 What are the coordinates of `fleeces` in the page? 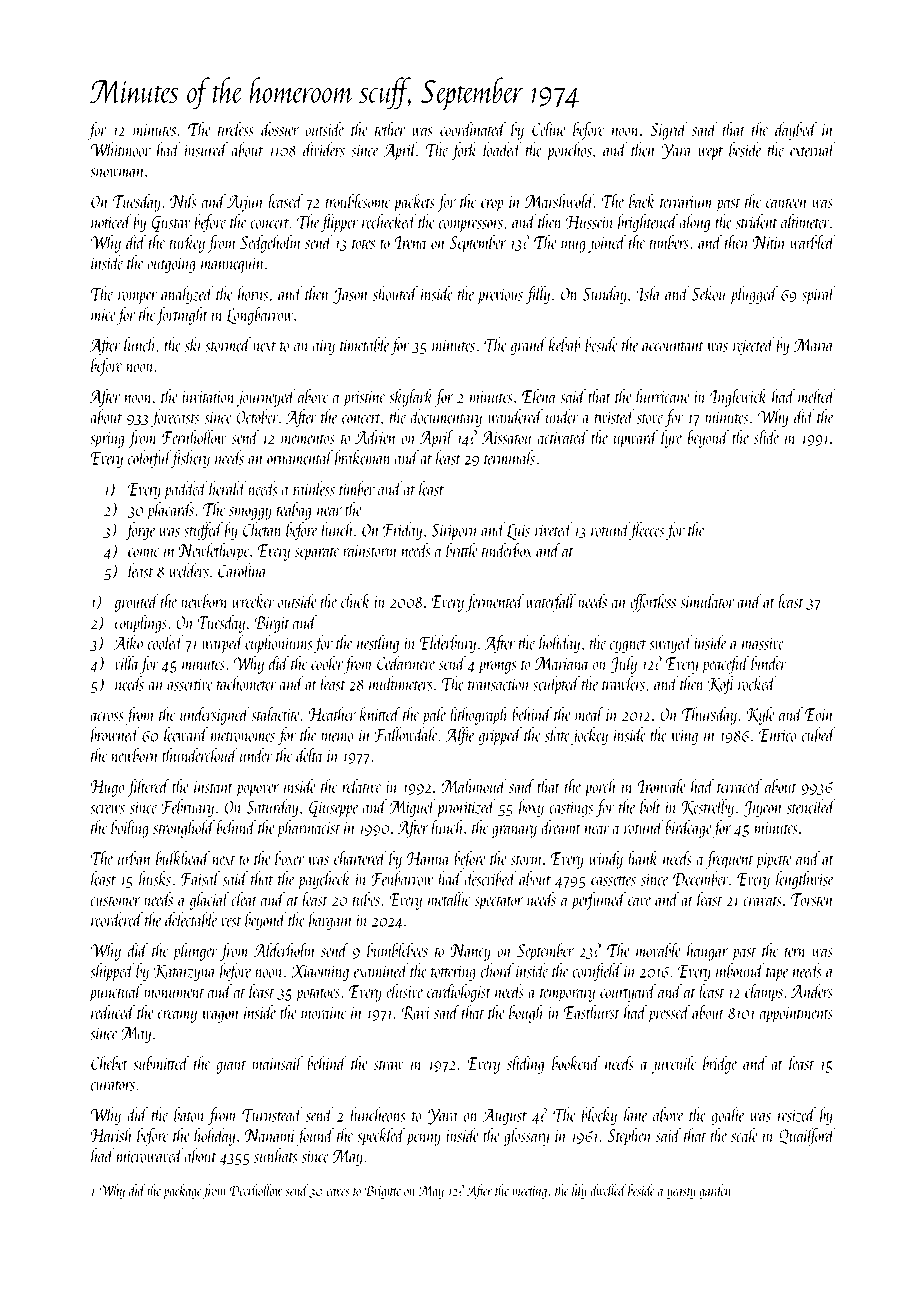 It's located at (647, 531).
